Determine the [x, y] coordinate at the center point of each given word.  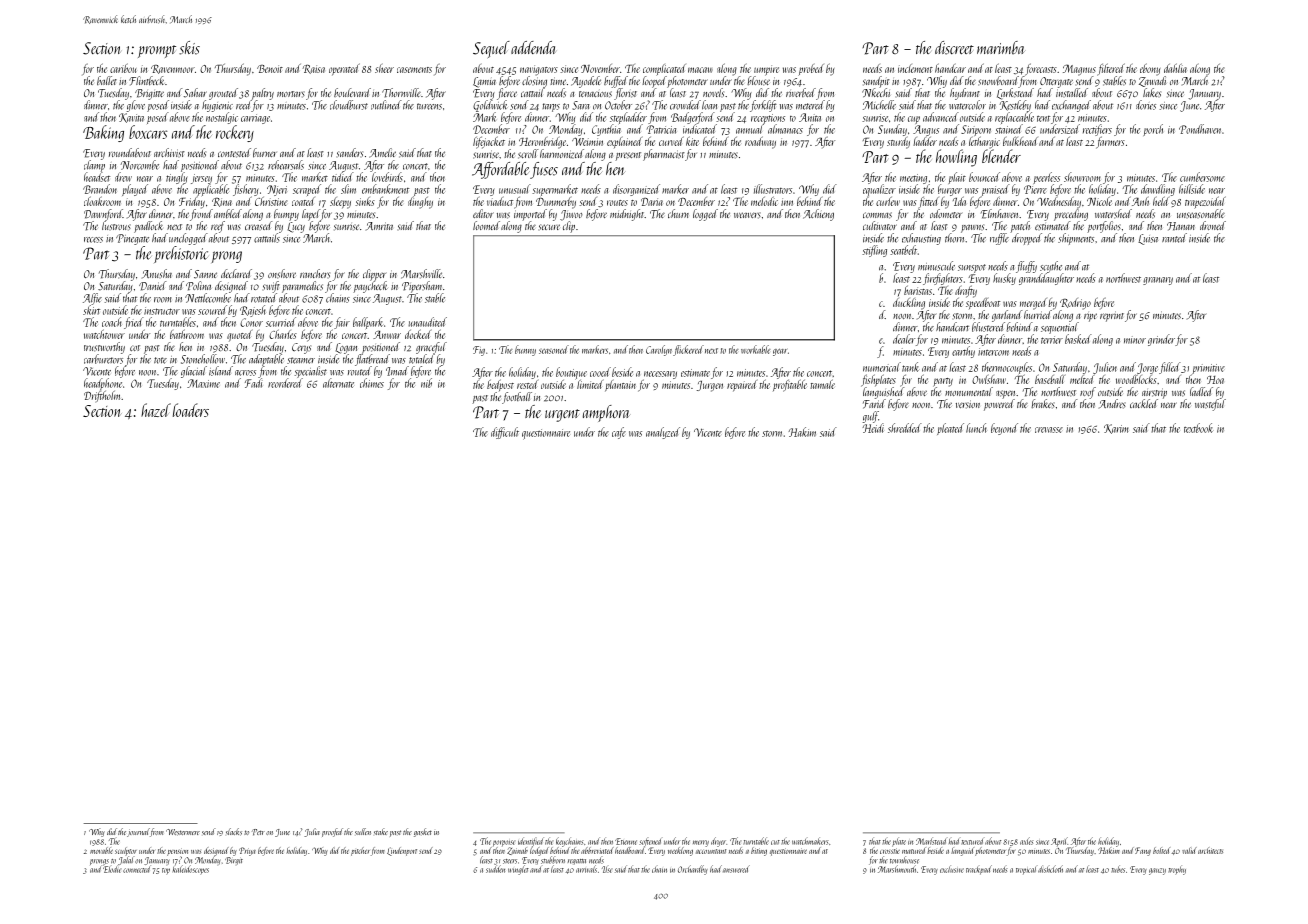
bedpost [500, 385]
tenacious [595, 94]
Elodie [112, 869]
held [1161, 201]
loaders [191, 410]
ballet [107, 80]
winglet [518, 870]
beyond [1004, 429]
